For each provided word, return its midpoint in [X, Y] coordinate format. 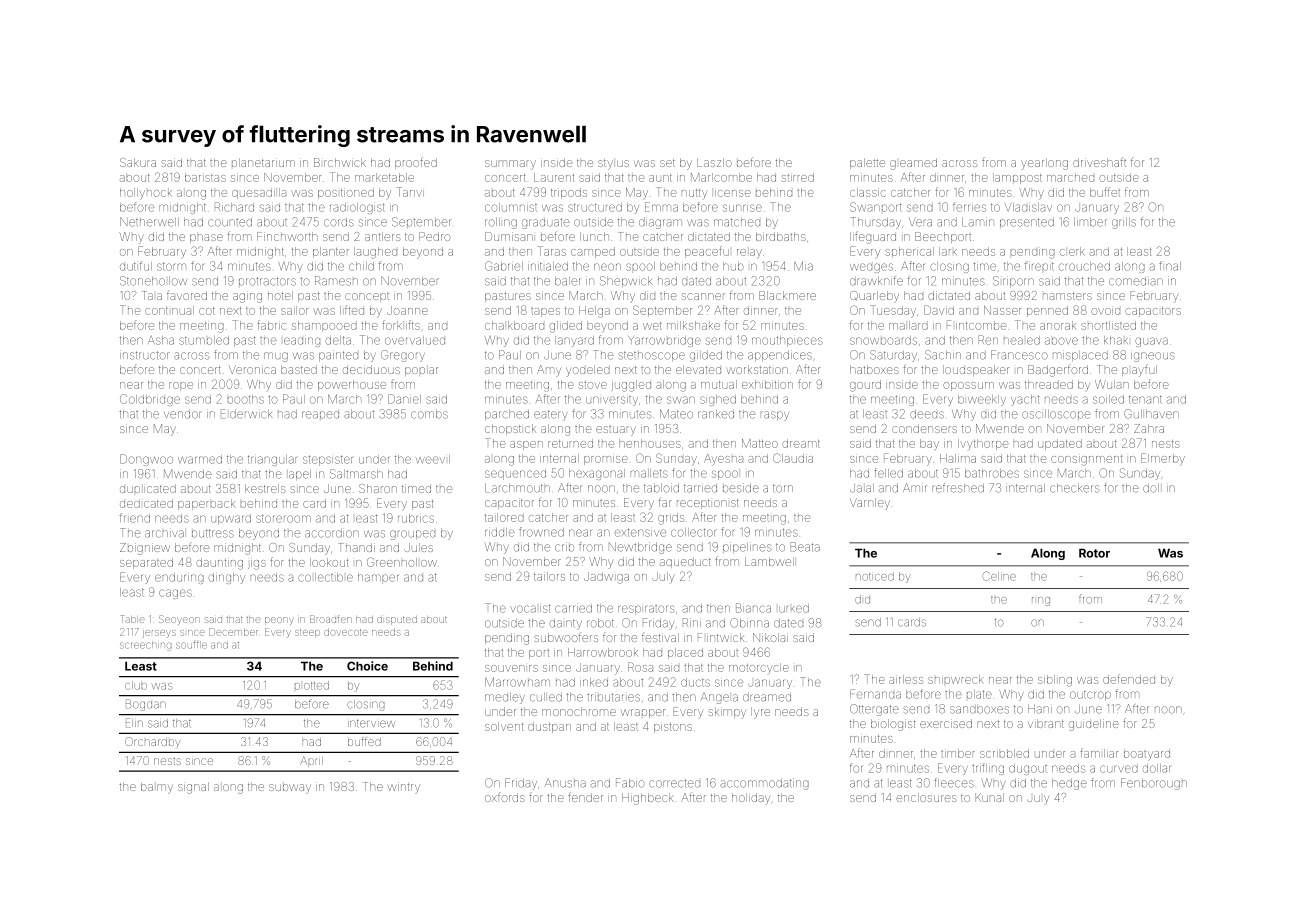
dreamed [767, 697]
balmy [157, 788]
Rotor [1094, 553]
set [667, 163]
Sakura [138, 162]
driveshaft [1099, 162]
